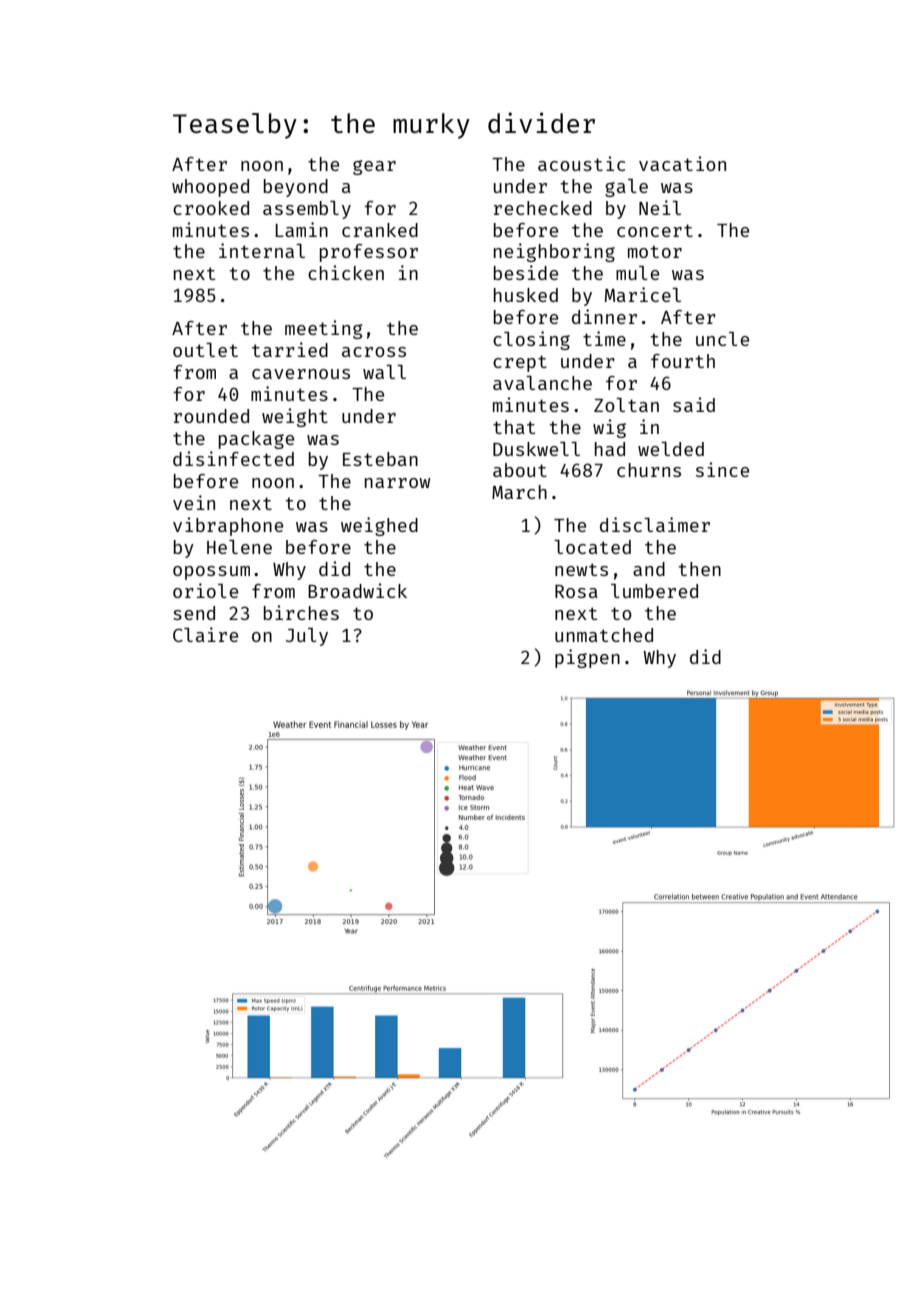 This screenshot has width=924, height=1311. What do you see at coordinates (290, 349) in the screenshot?
I see `tarried` at bounding box center [290, 349].
